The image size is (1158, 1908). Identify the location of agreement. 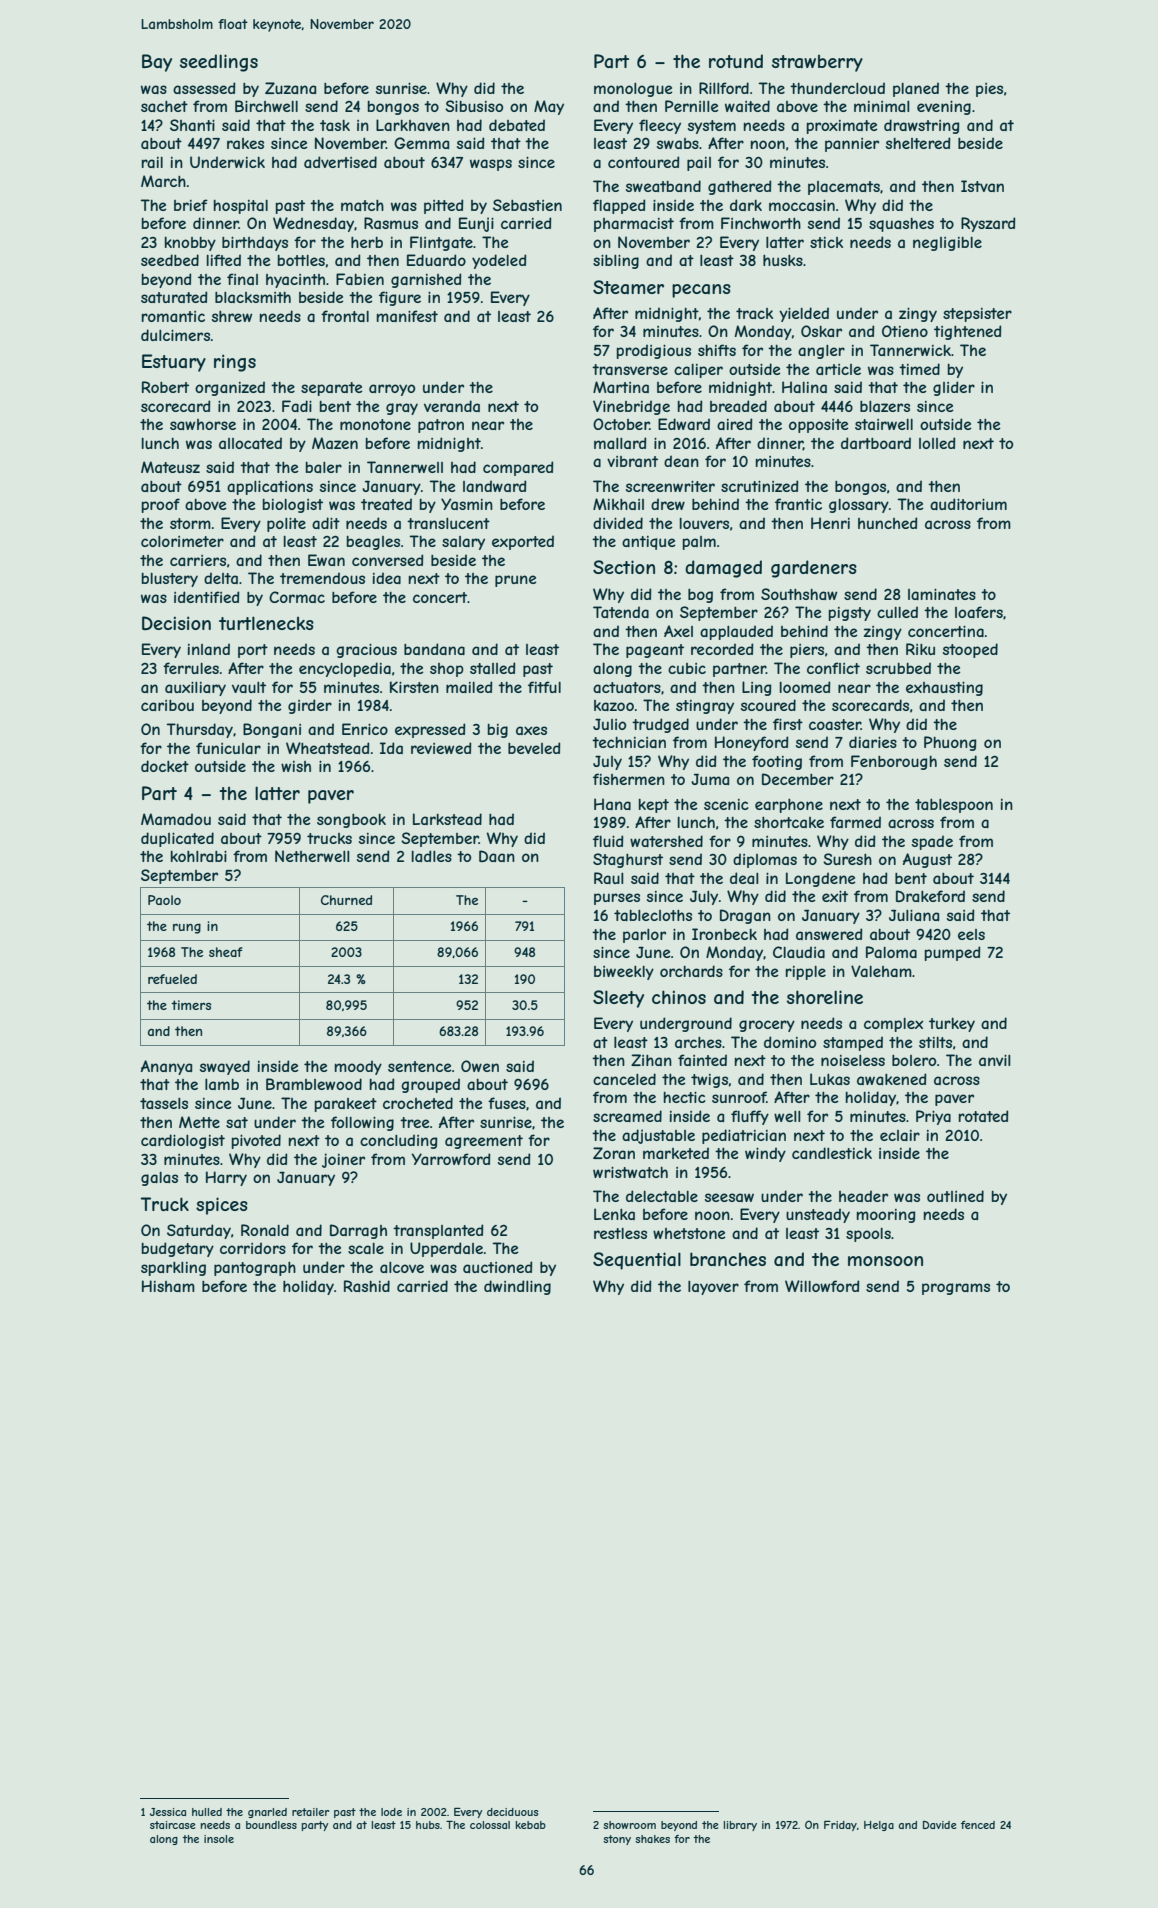
(484, 1142).
